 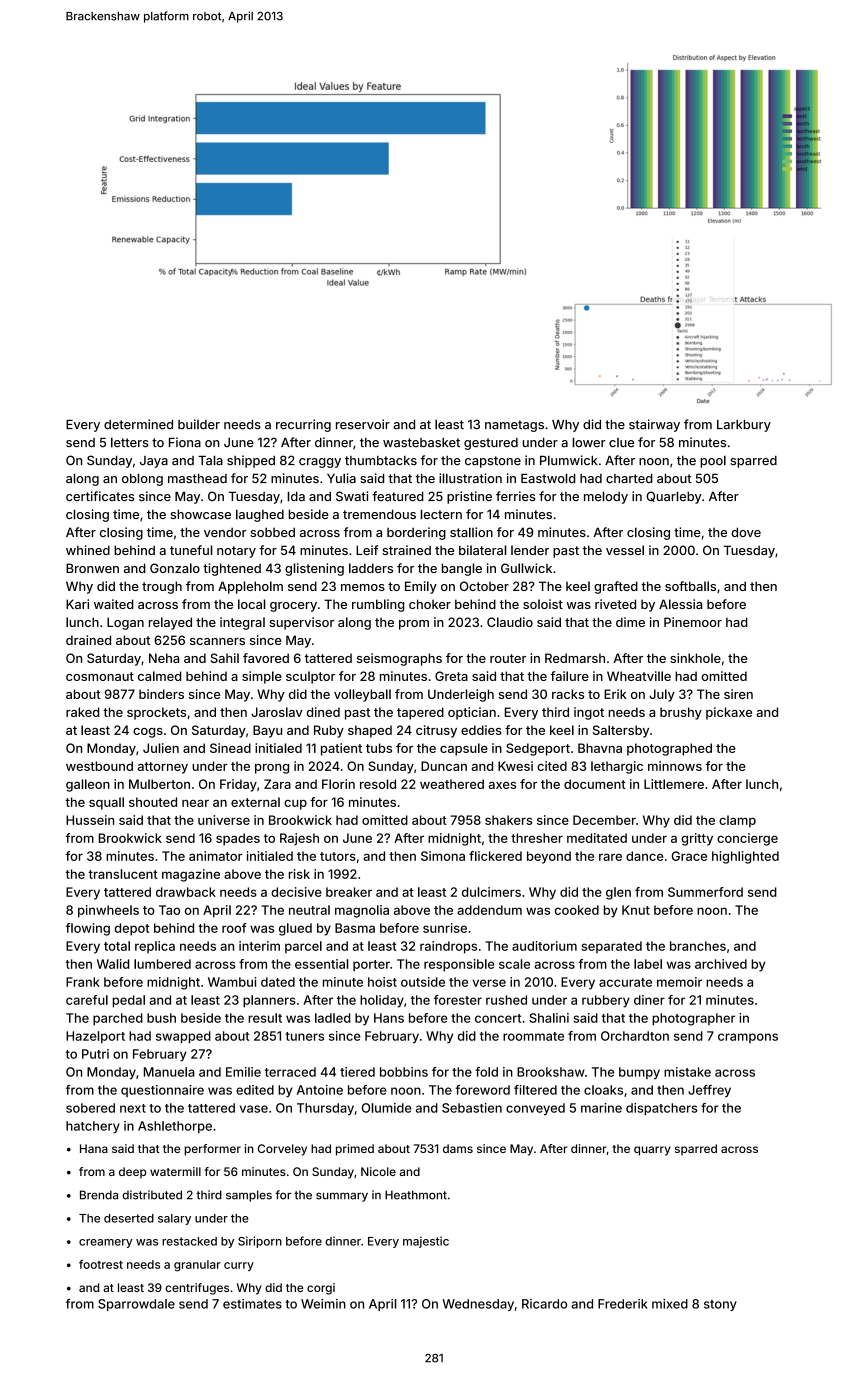 What do you see at coordinates (88, 785) in the screenshot?
I see `galleon` at bounding box center [88, 785].
